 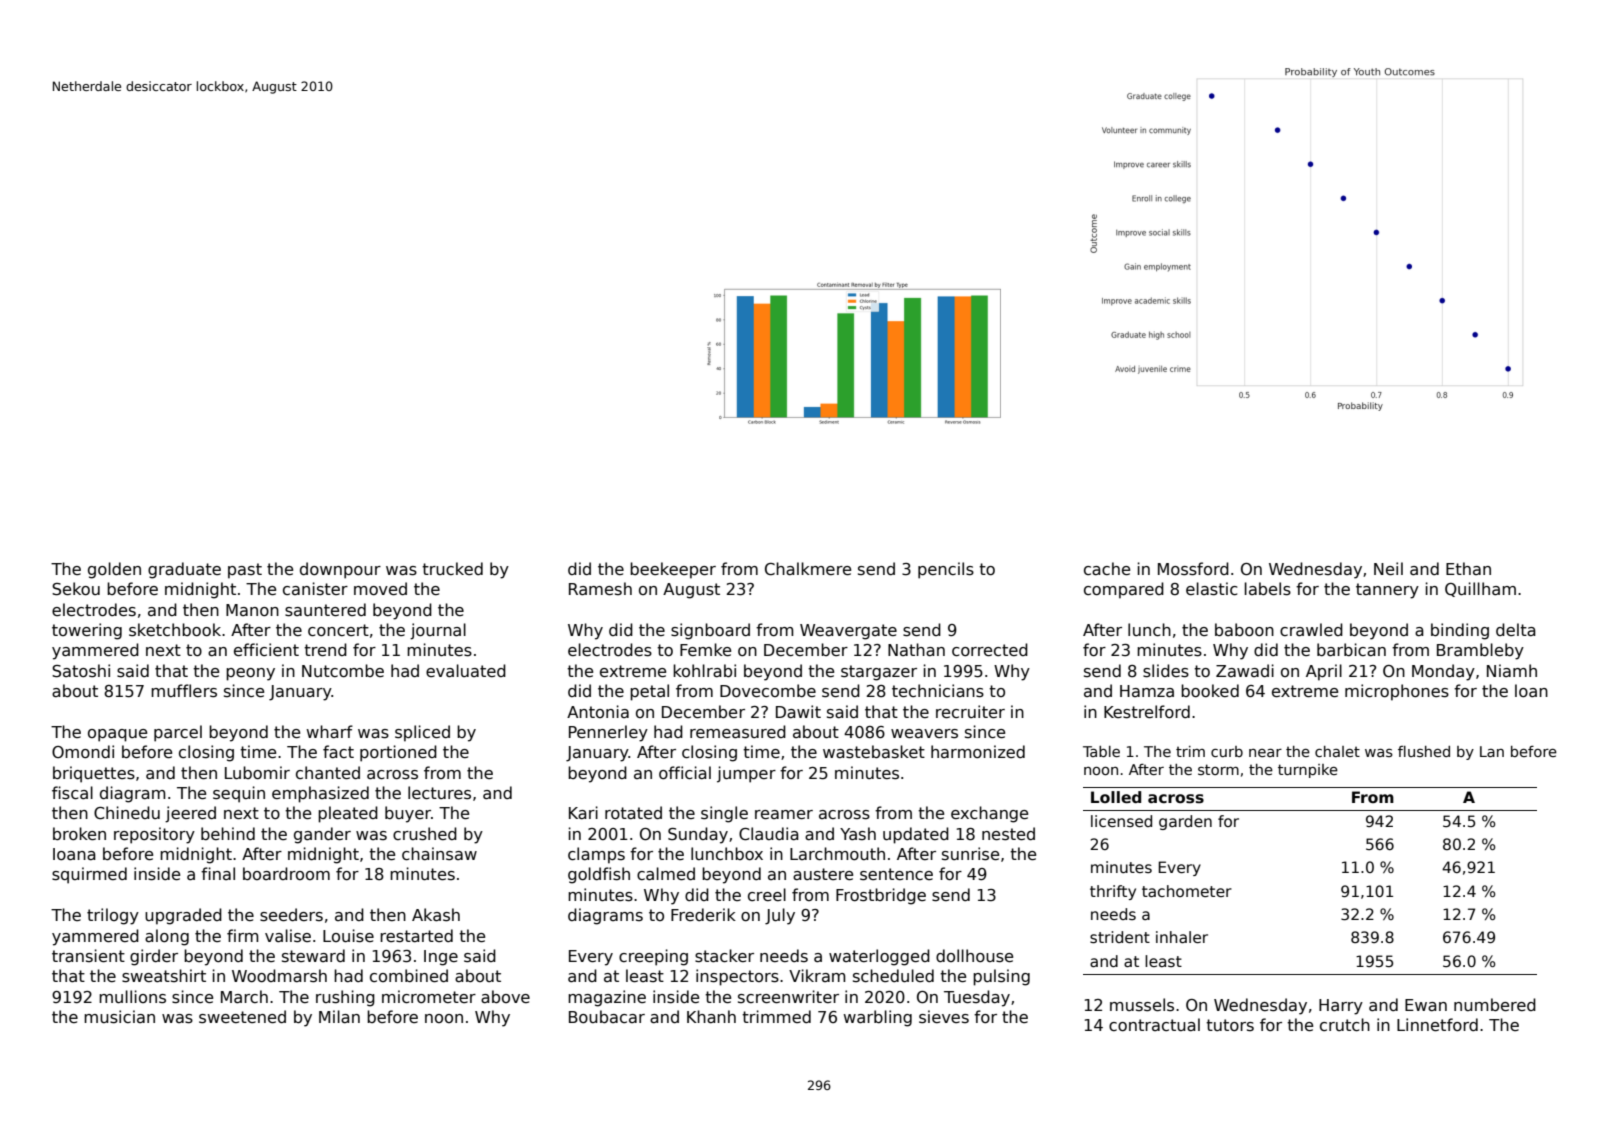 I want to click on Ethan, so click(x=1468, y=568).
